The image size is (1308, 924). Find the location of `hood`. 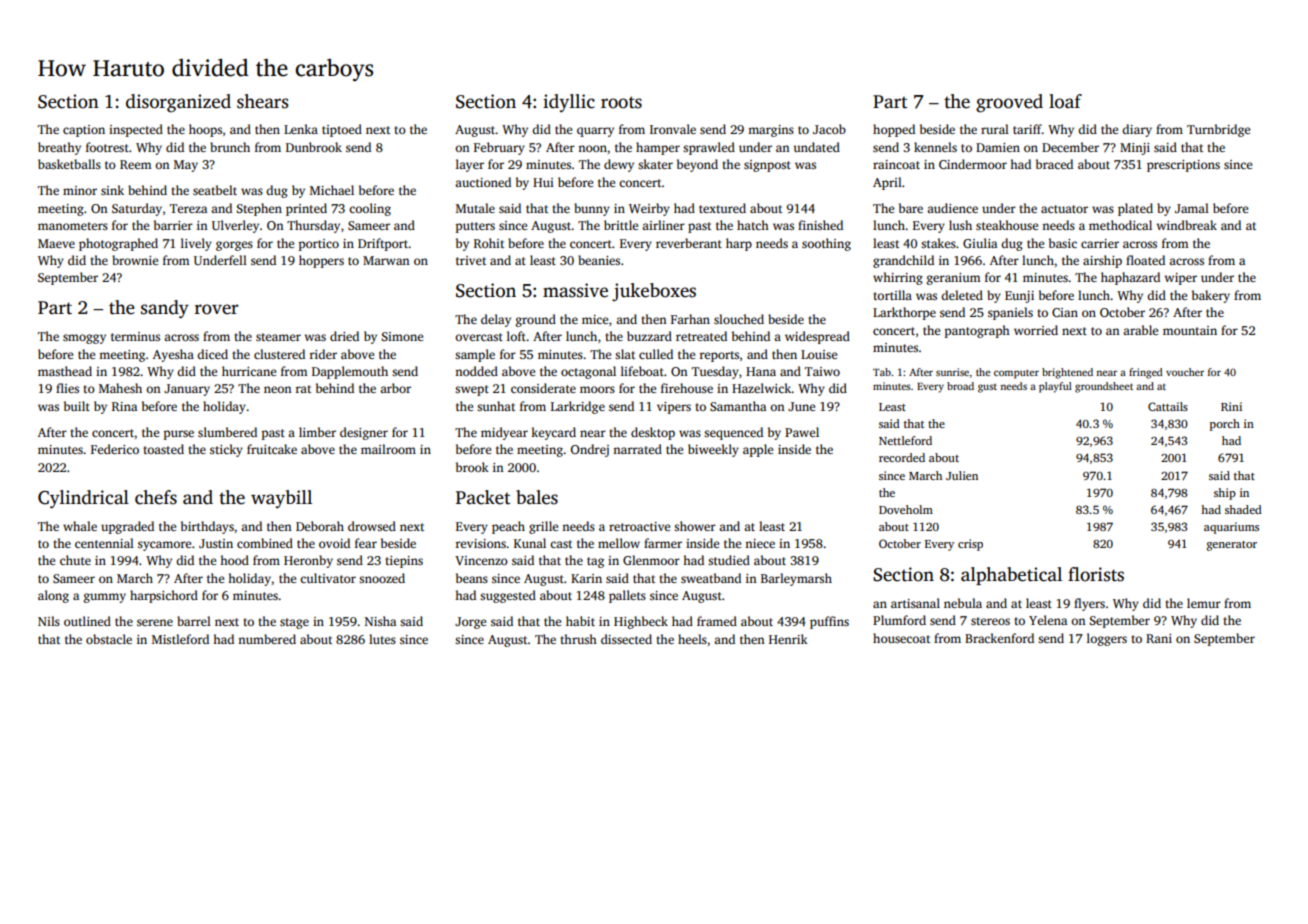

hood is located at coordinates (234, 560).
